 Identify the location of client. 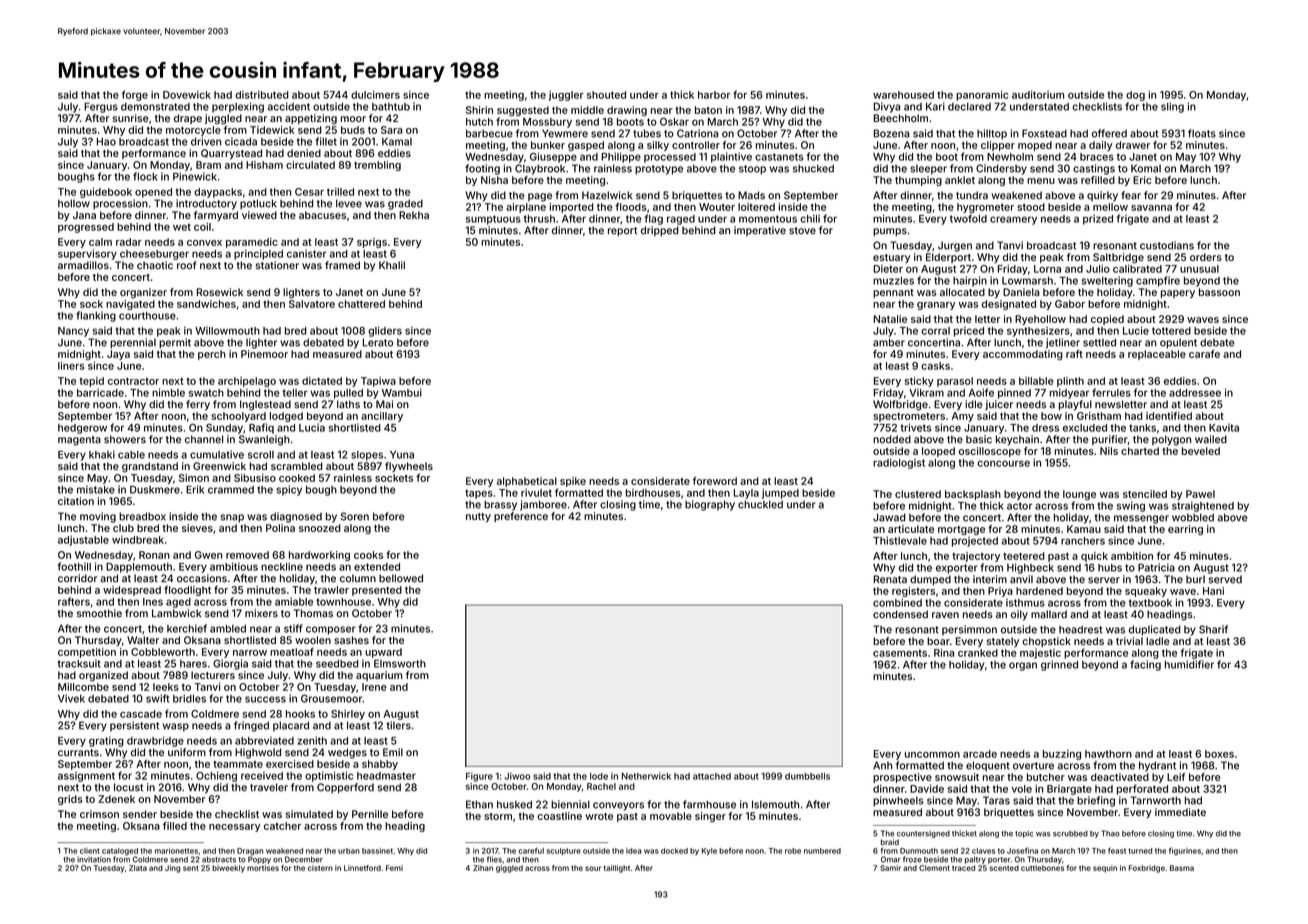
(90, 851).
